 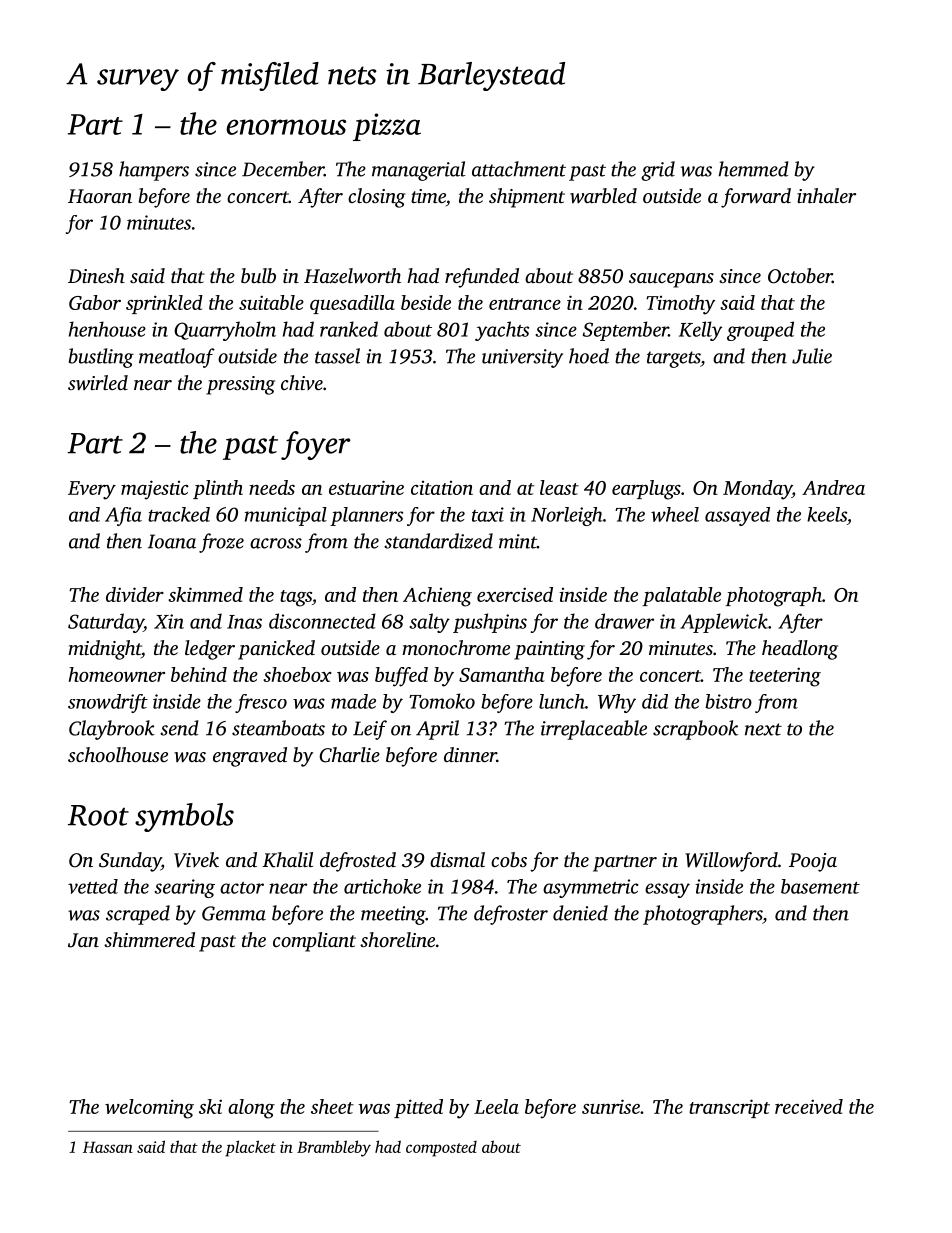 I want to click on scrapbook, so click(x=695, y=730).
